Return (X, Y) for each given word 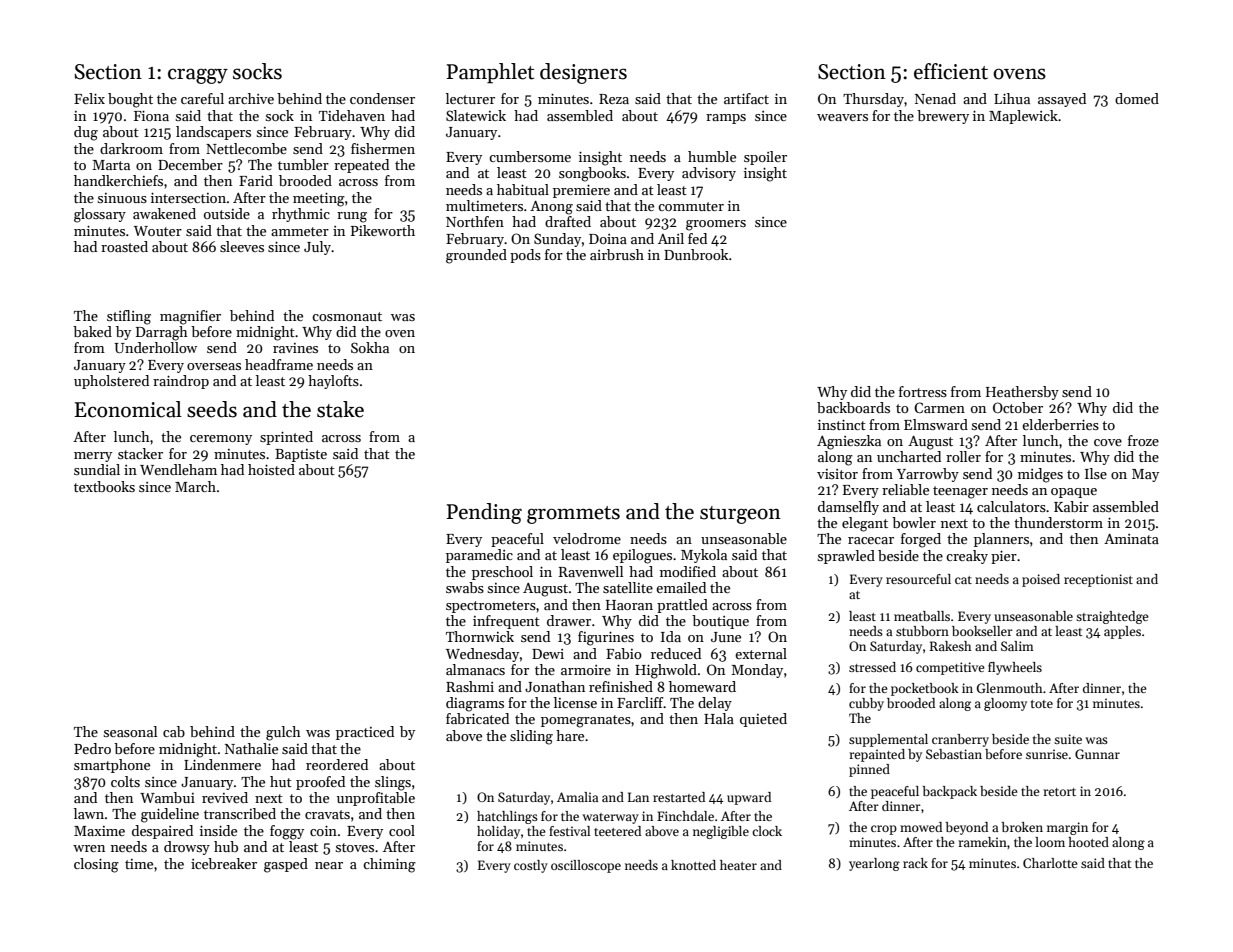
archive (251, 98)
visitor (837, 474)
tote (1042, 704)
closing (96, 865)
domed (1137, 98)
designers (583, 73)
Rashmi (470, 686)
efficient (951, 71)
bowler (914, 522)
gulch (283, 733)
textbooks (104, 486)
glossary (100, 215)
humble (712, 156)
